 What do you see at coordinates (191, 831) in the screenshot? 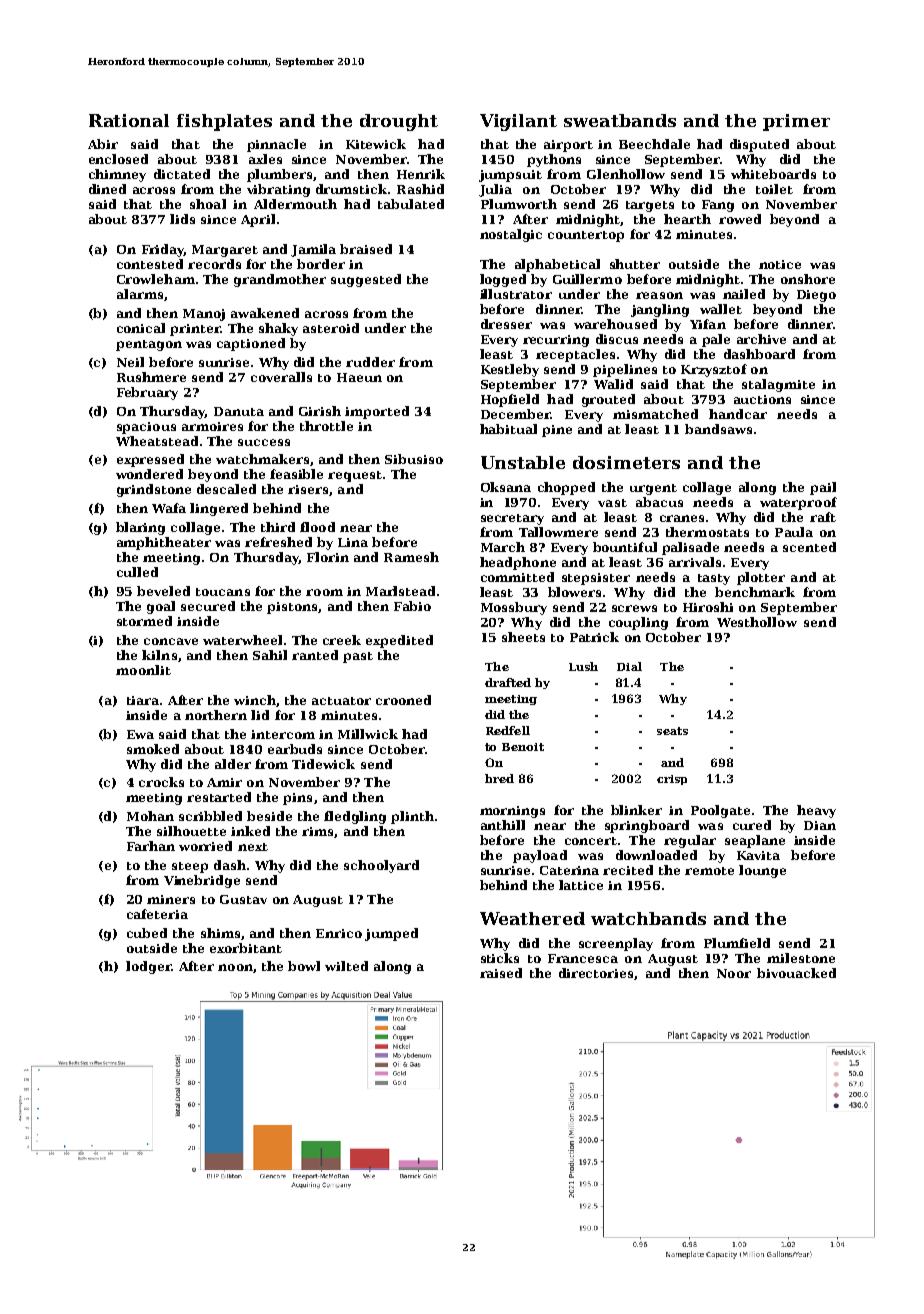
I see `silhouette` at bounding box center [191, 831].
